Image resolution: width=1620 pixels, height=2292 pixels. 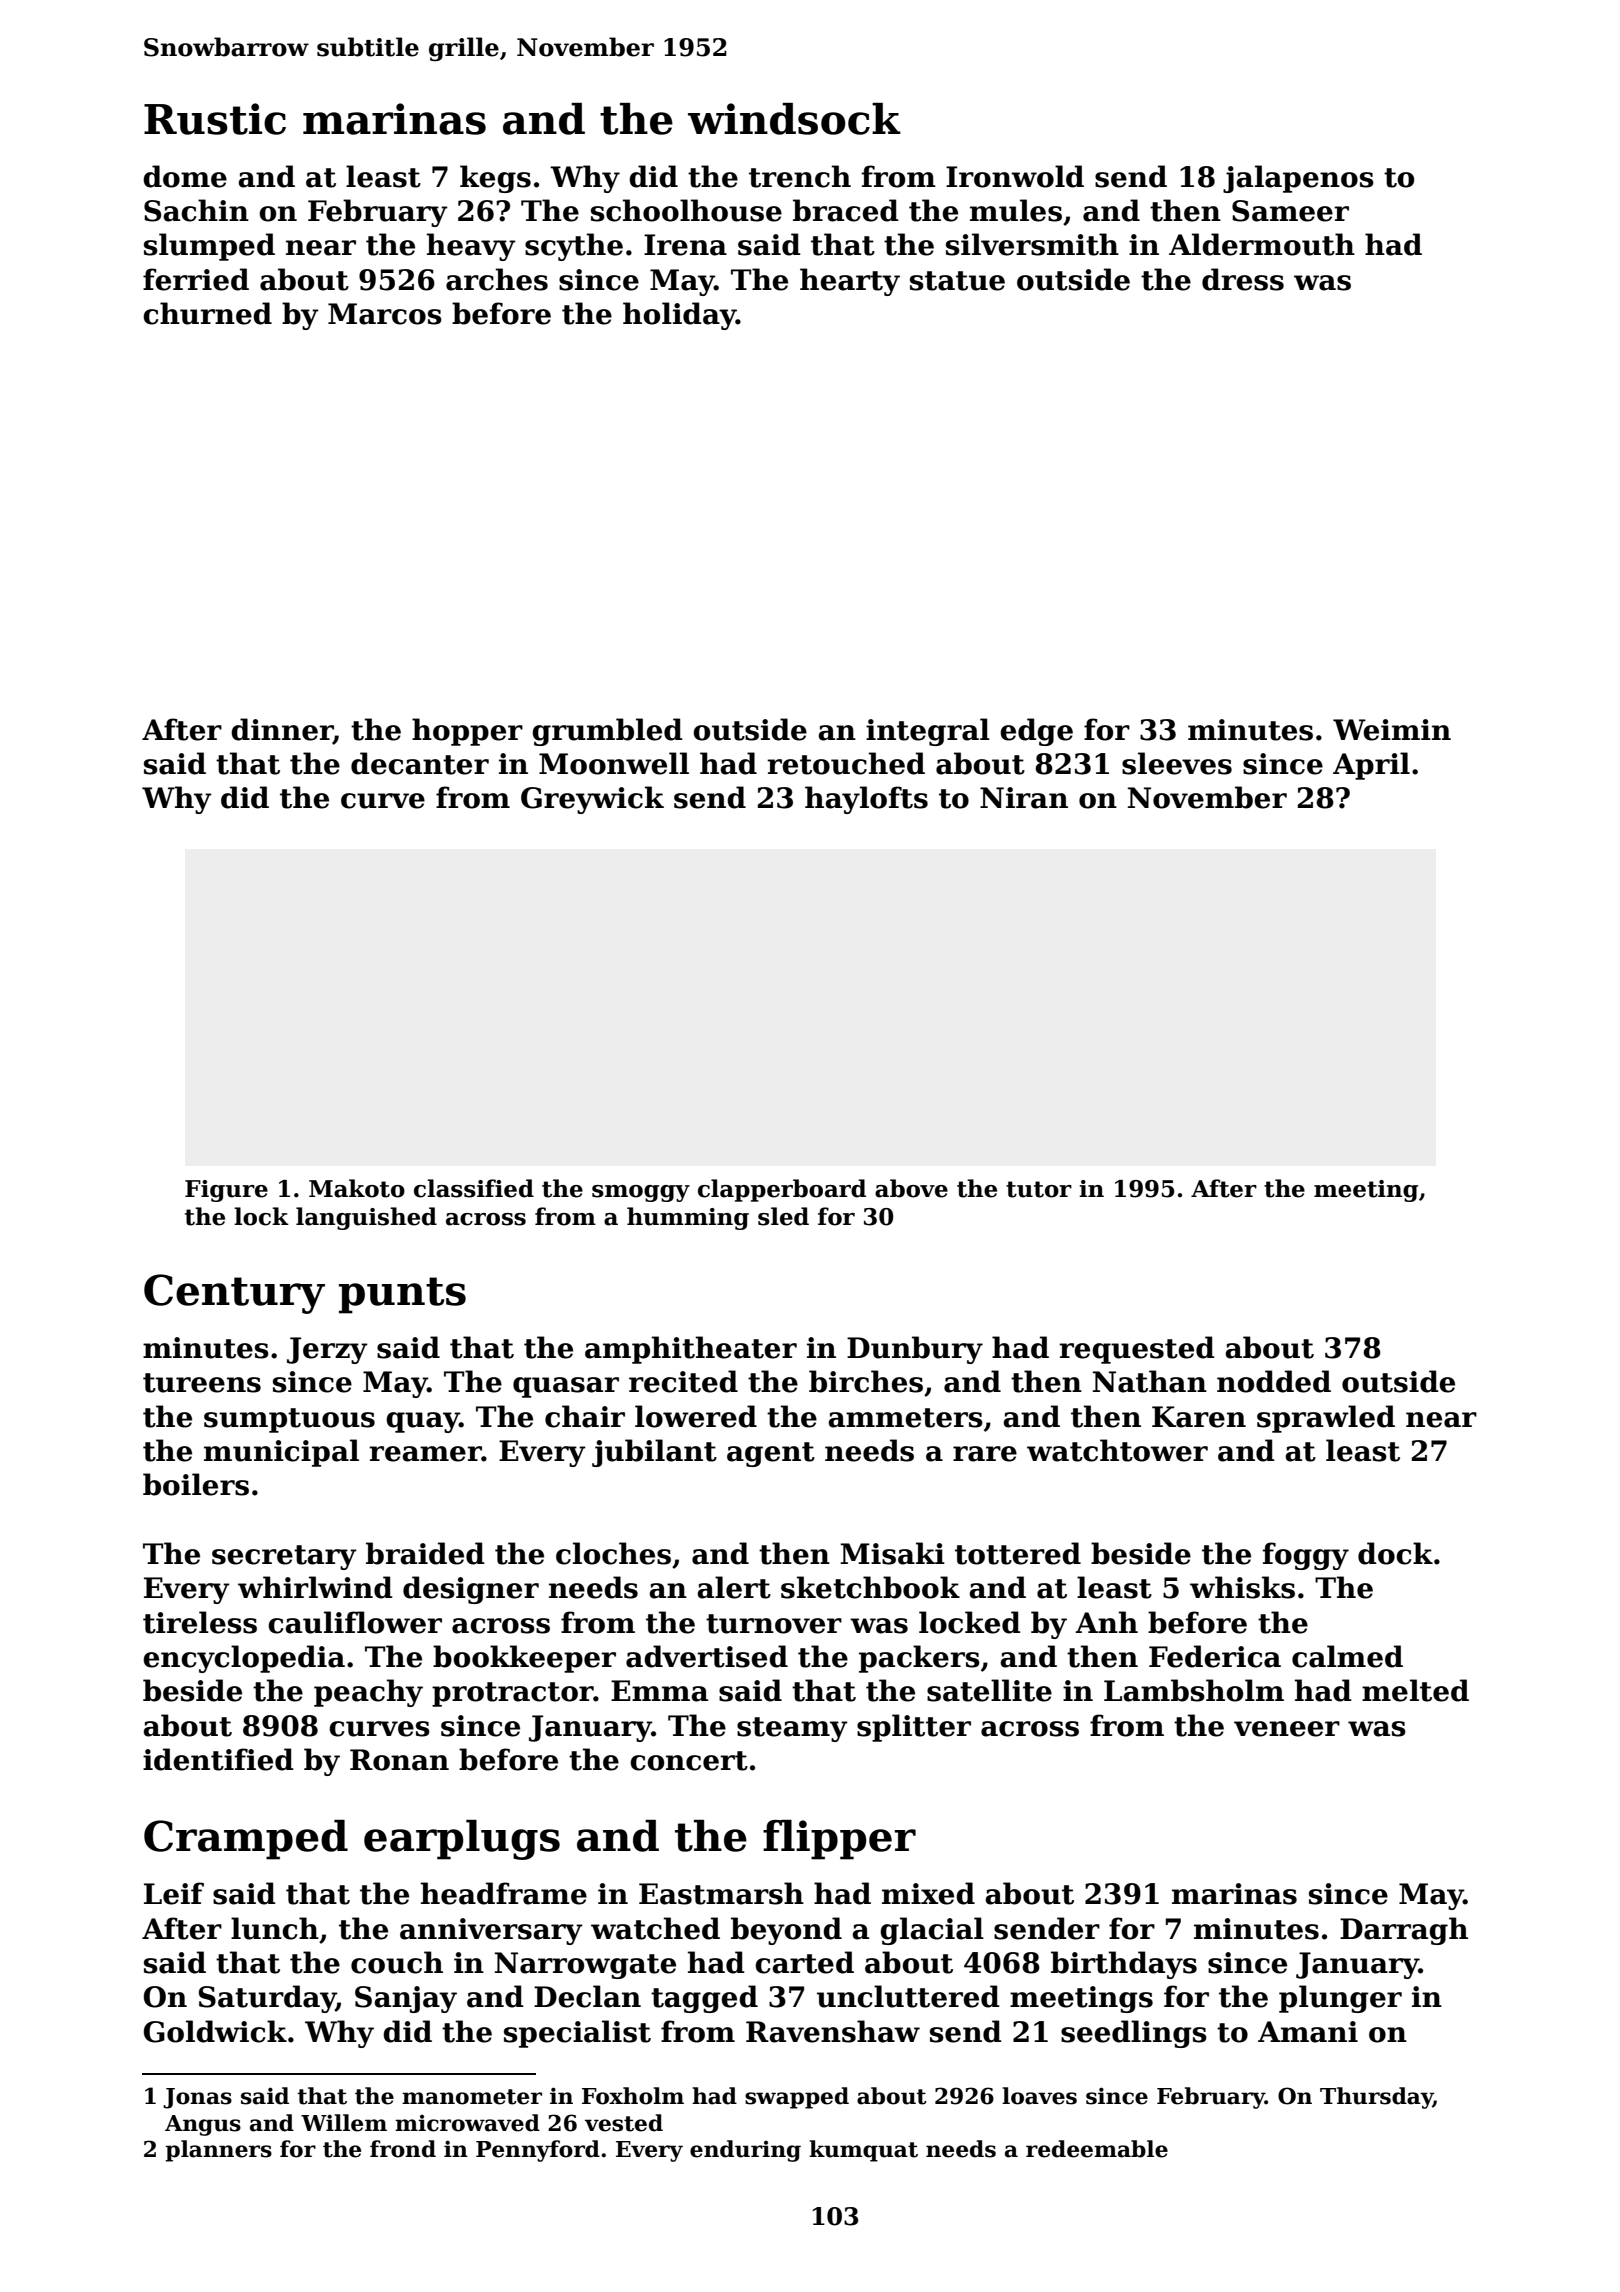 I want to click on Greywick, so click(x=592, y=800).
